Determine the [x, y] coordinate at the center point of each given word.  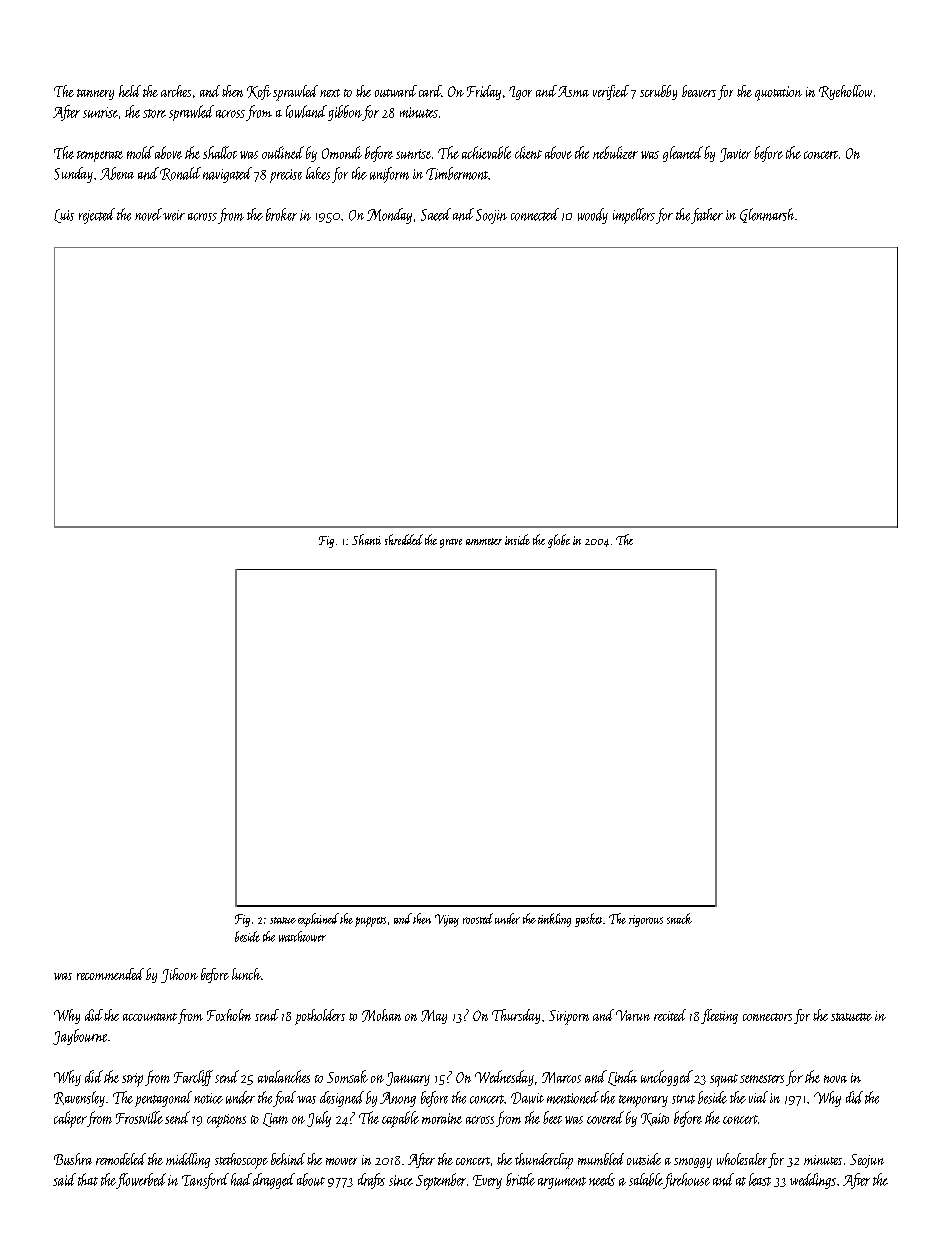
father [707, 216]
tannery [95, 94]
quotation [778, 93]
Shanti [366, 539]
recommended [110, 974]
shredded [404, 539]
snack [679, 918]
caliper [70, 1119]
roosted [478, 918]
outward [396, 91]
